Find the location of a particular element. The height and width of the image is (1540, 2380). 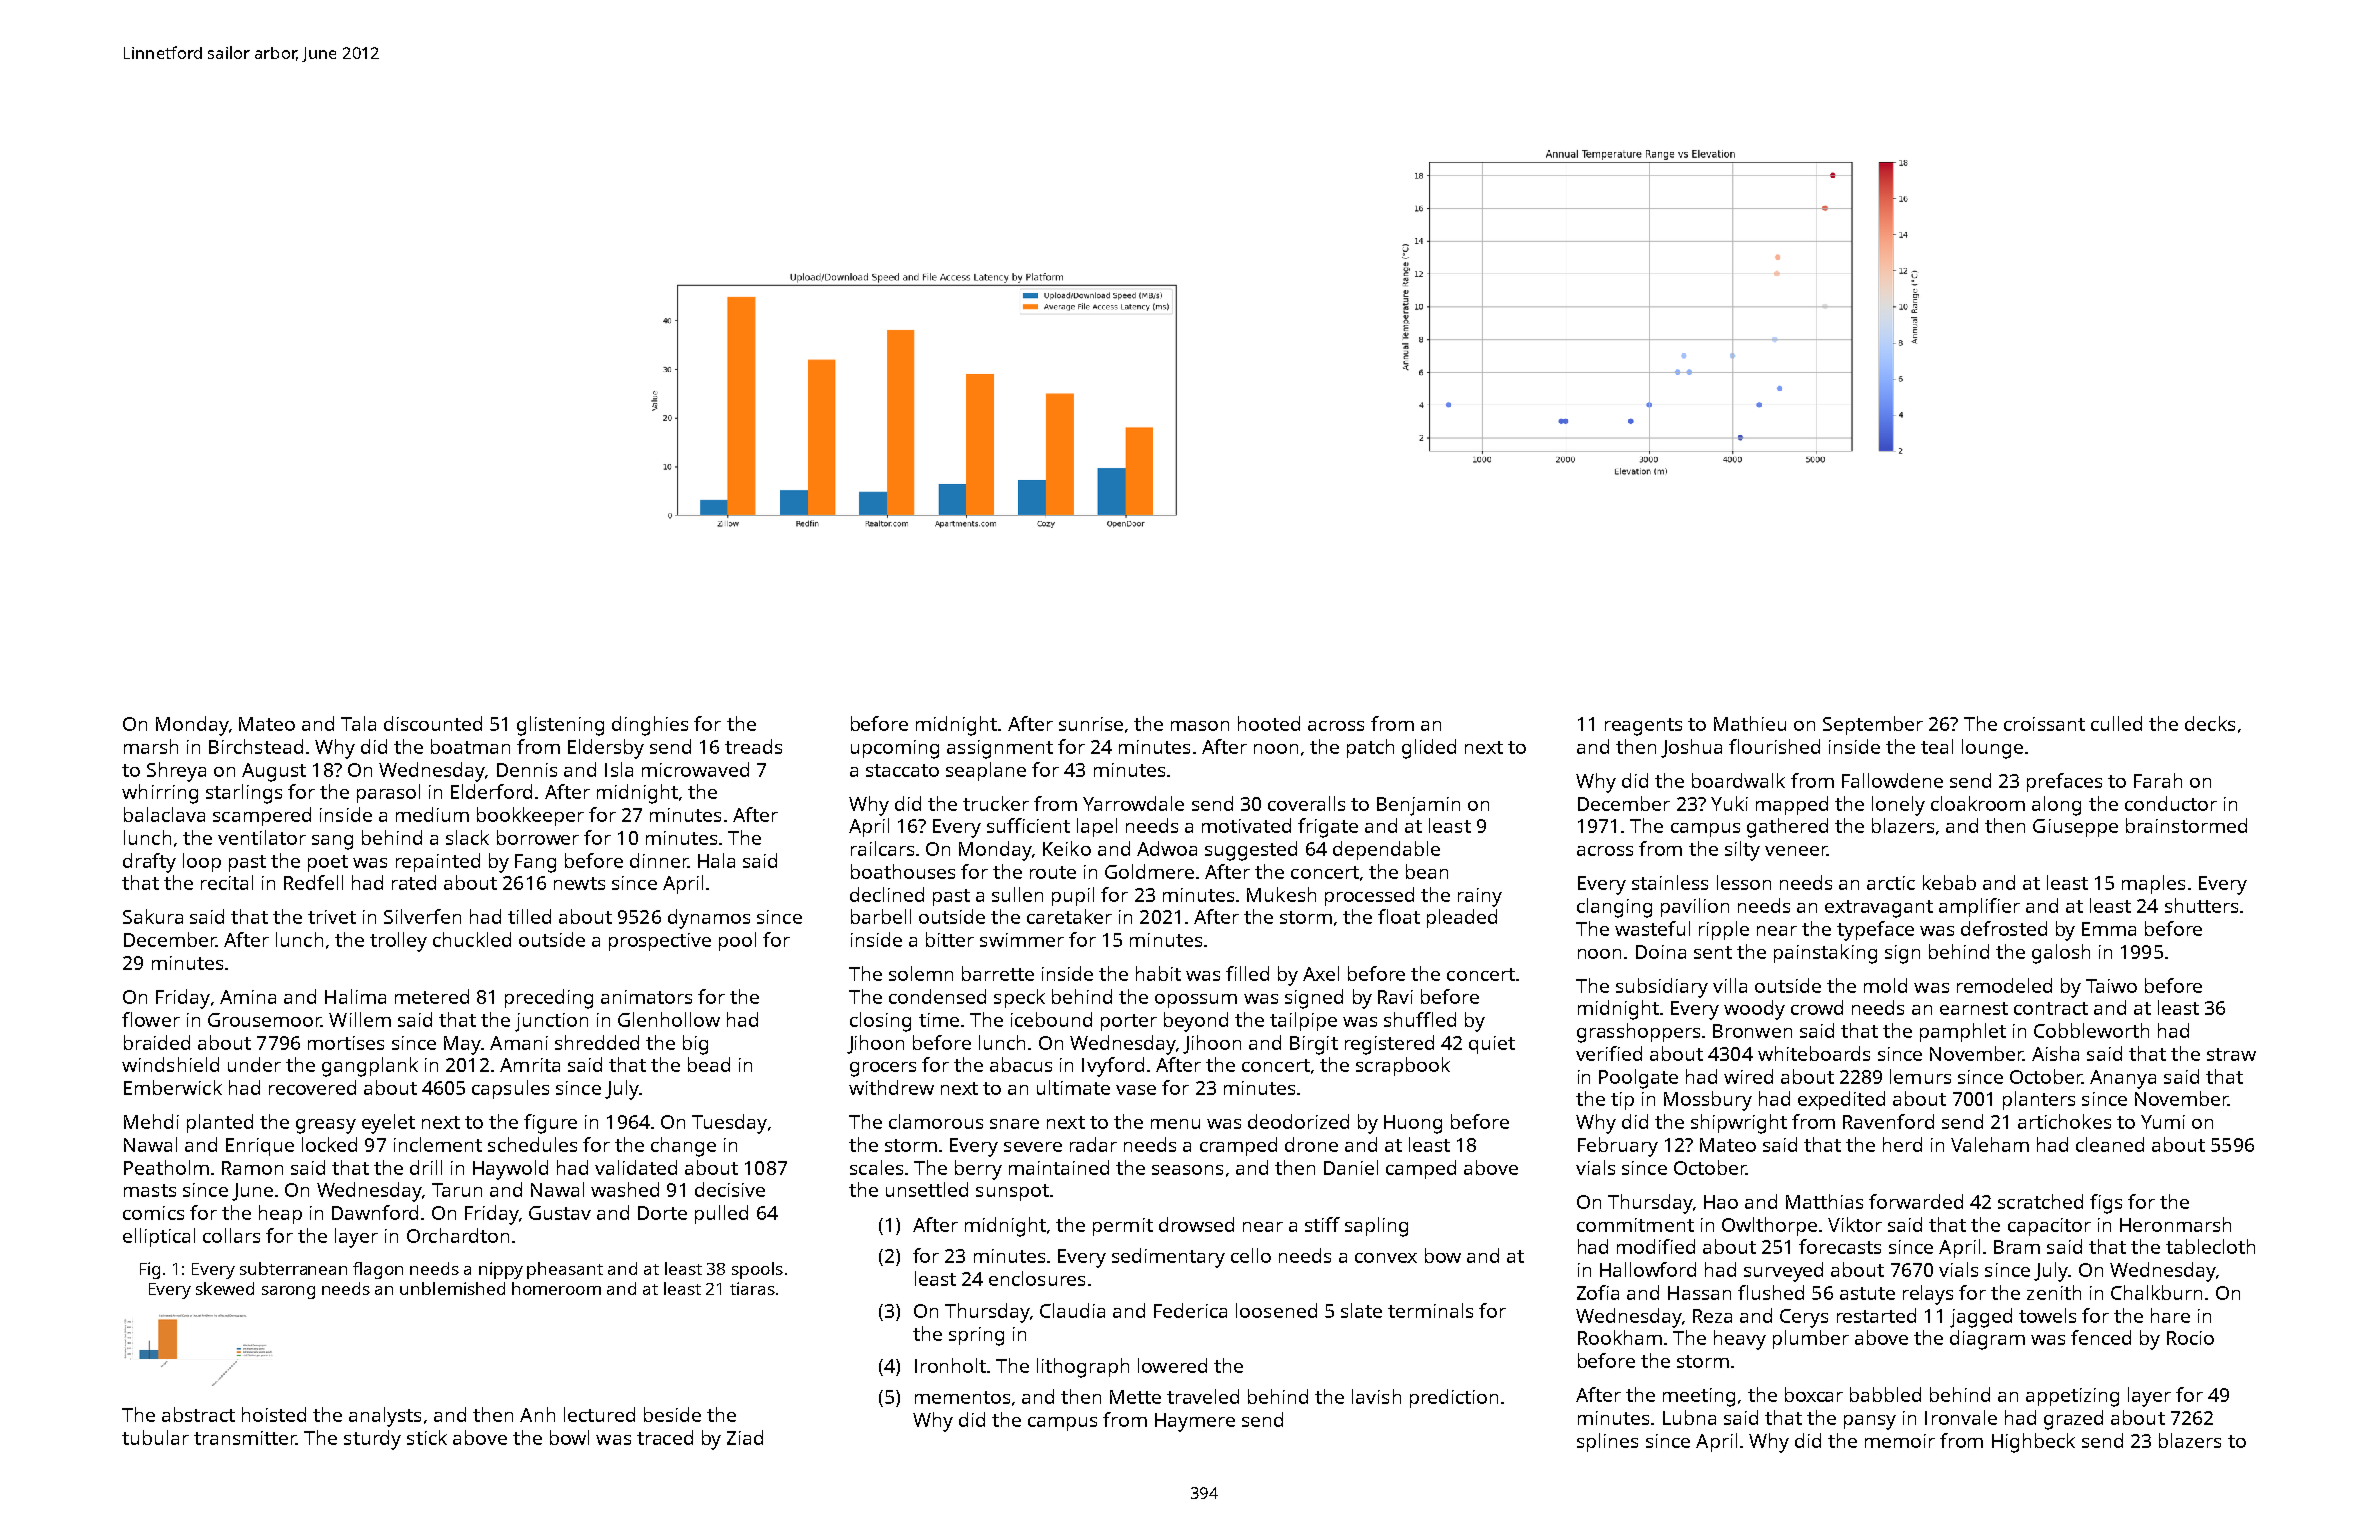

sturdy is located at coordinates (372, 1440).
